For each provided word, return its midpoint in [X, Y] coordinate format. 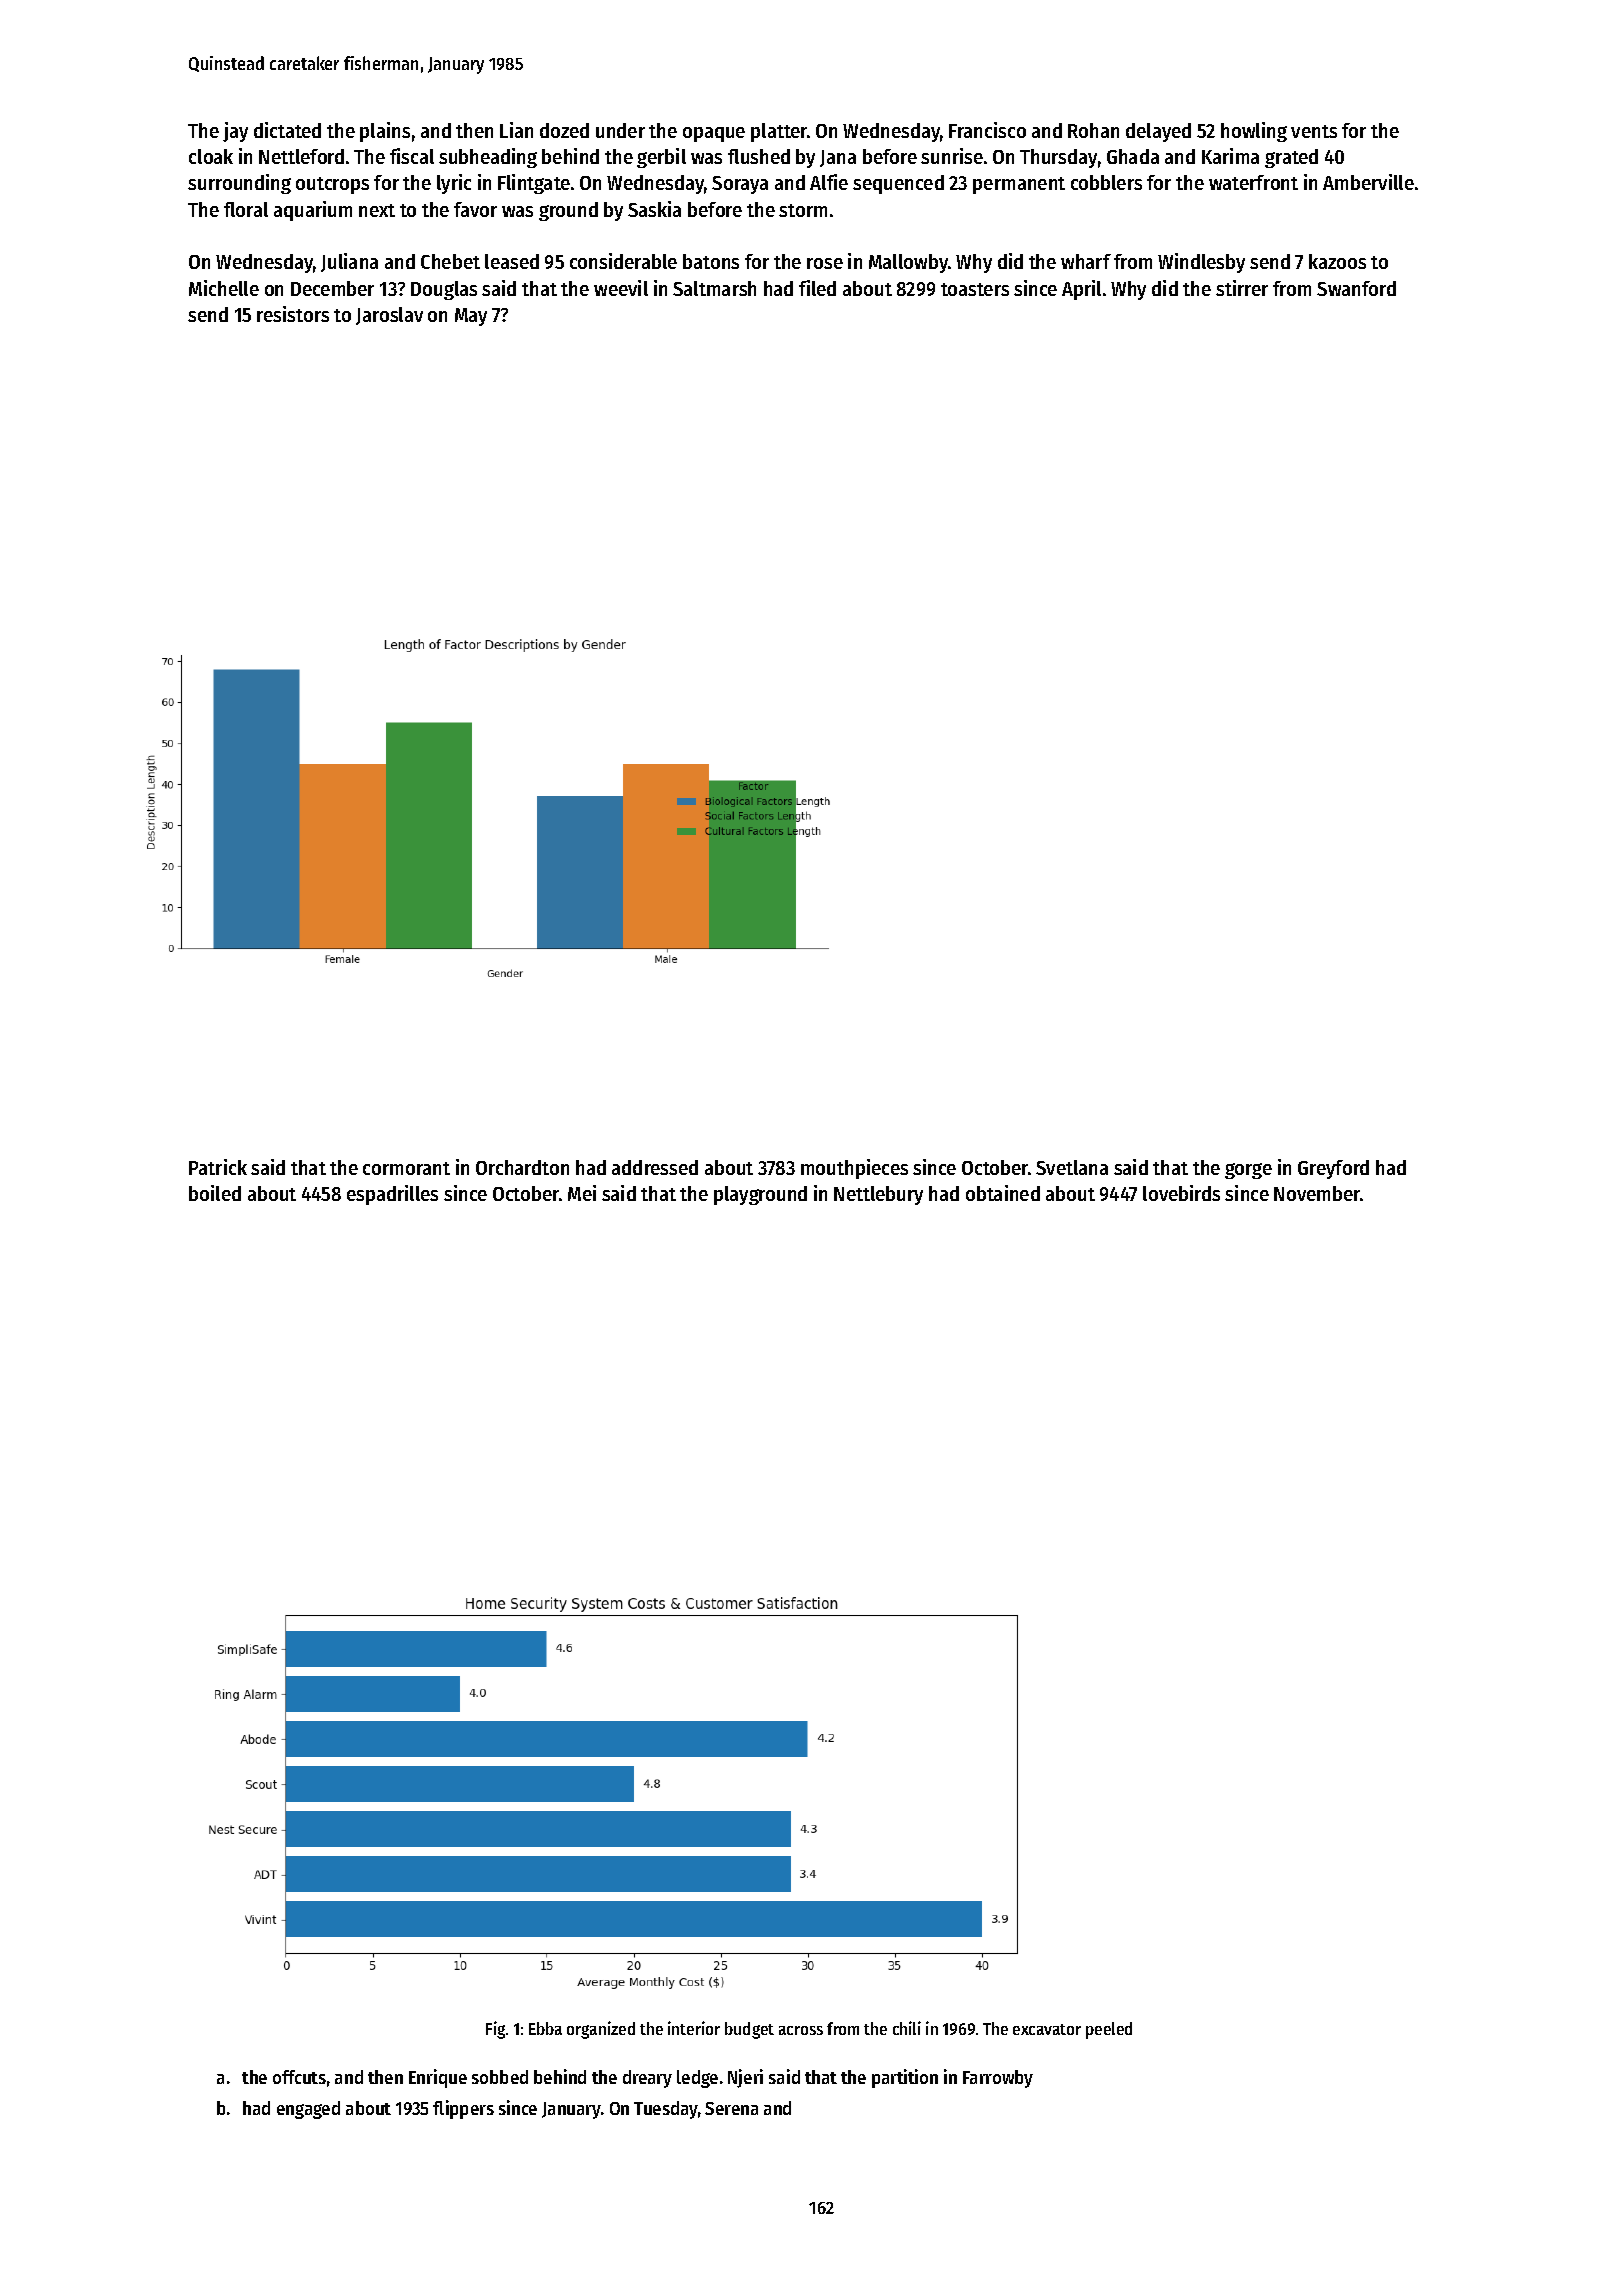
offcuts [299, 2077]
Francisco [987, 130]
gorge [1248, 1171]
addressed [655, 1167]
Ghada [1133, 156]
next [377, 210]
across [801, 2030]
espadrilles [392, 1195]
